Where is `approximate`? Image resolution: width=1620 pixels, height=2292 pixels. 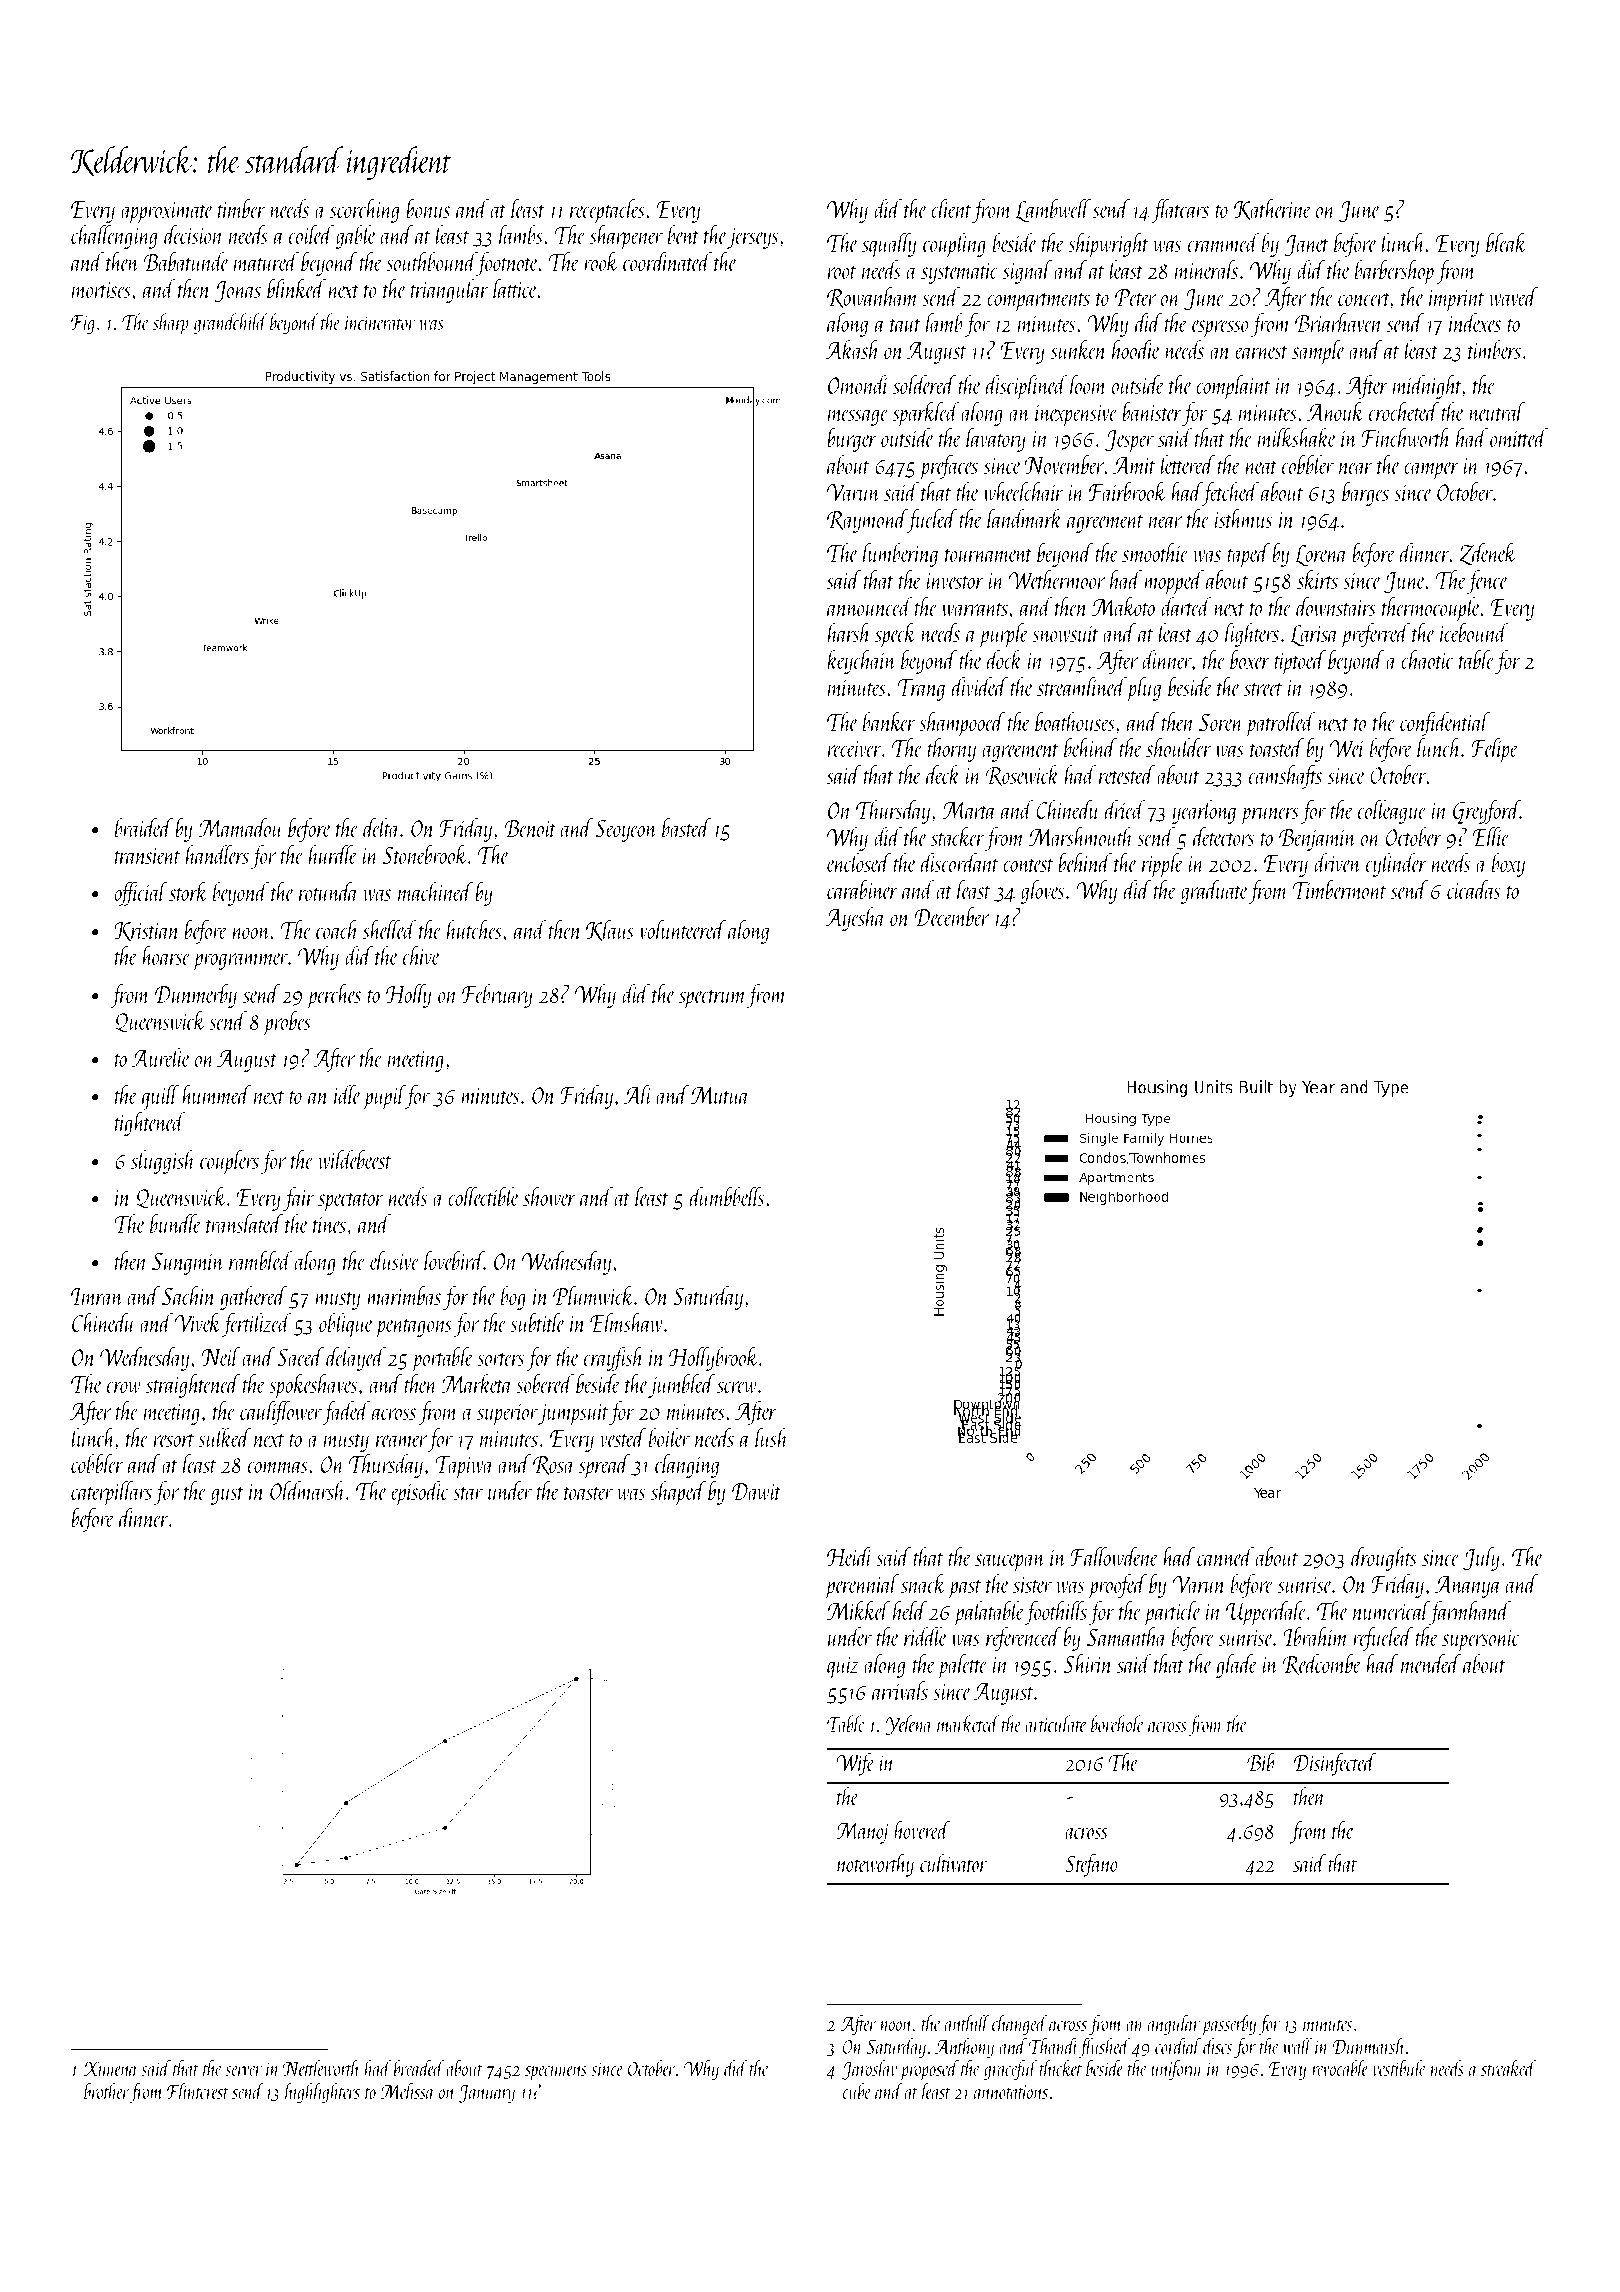
approximate is located at coordinates (167, 213).
